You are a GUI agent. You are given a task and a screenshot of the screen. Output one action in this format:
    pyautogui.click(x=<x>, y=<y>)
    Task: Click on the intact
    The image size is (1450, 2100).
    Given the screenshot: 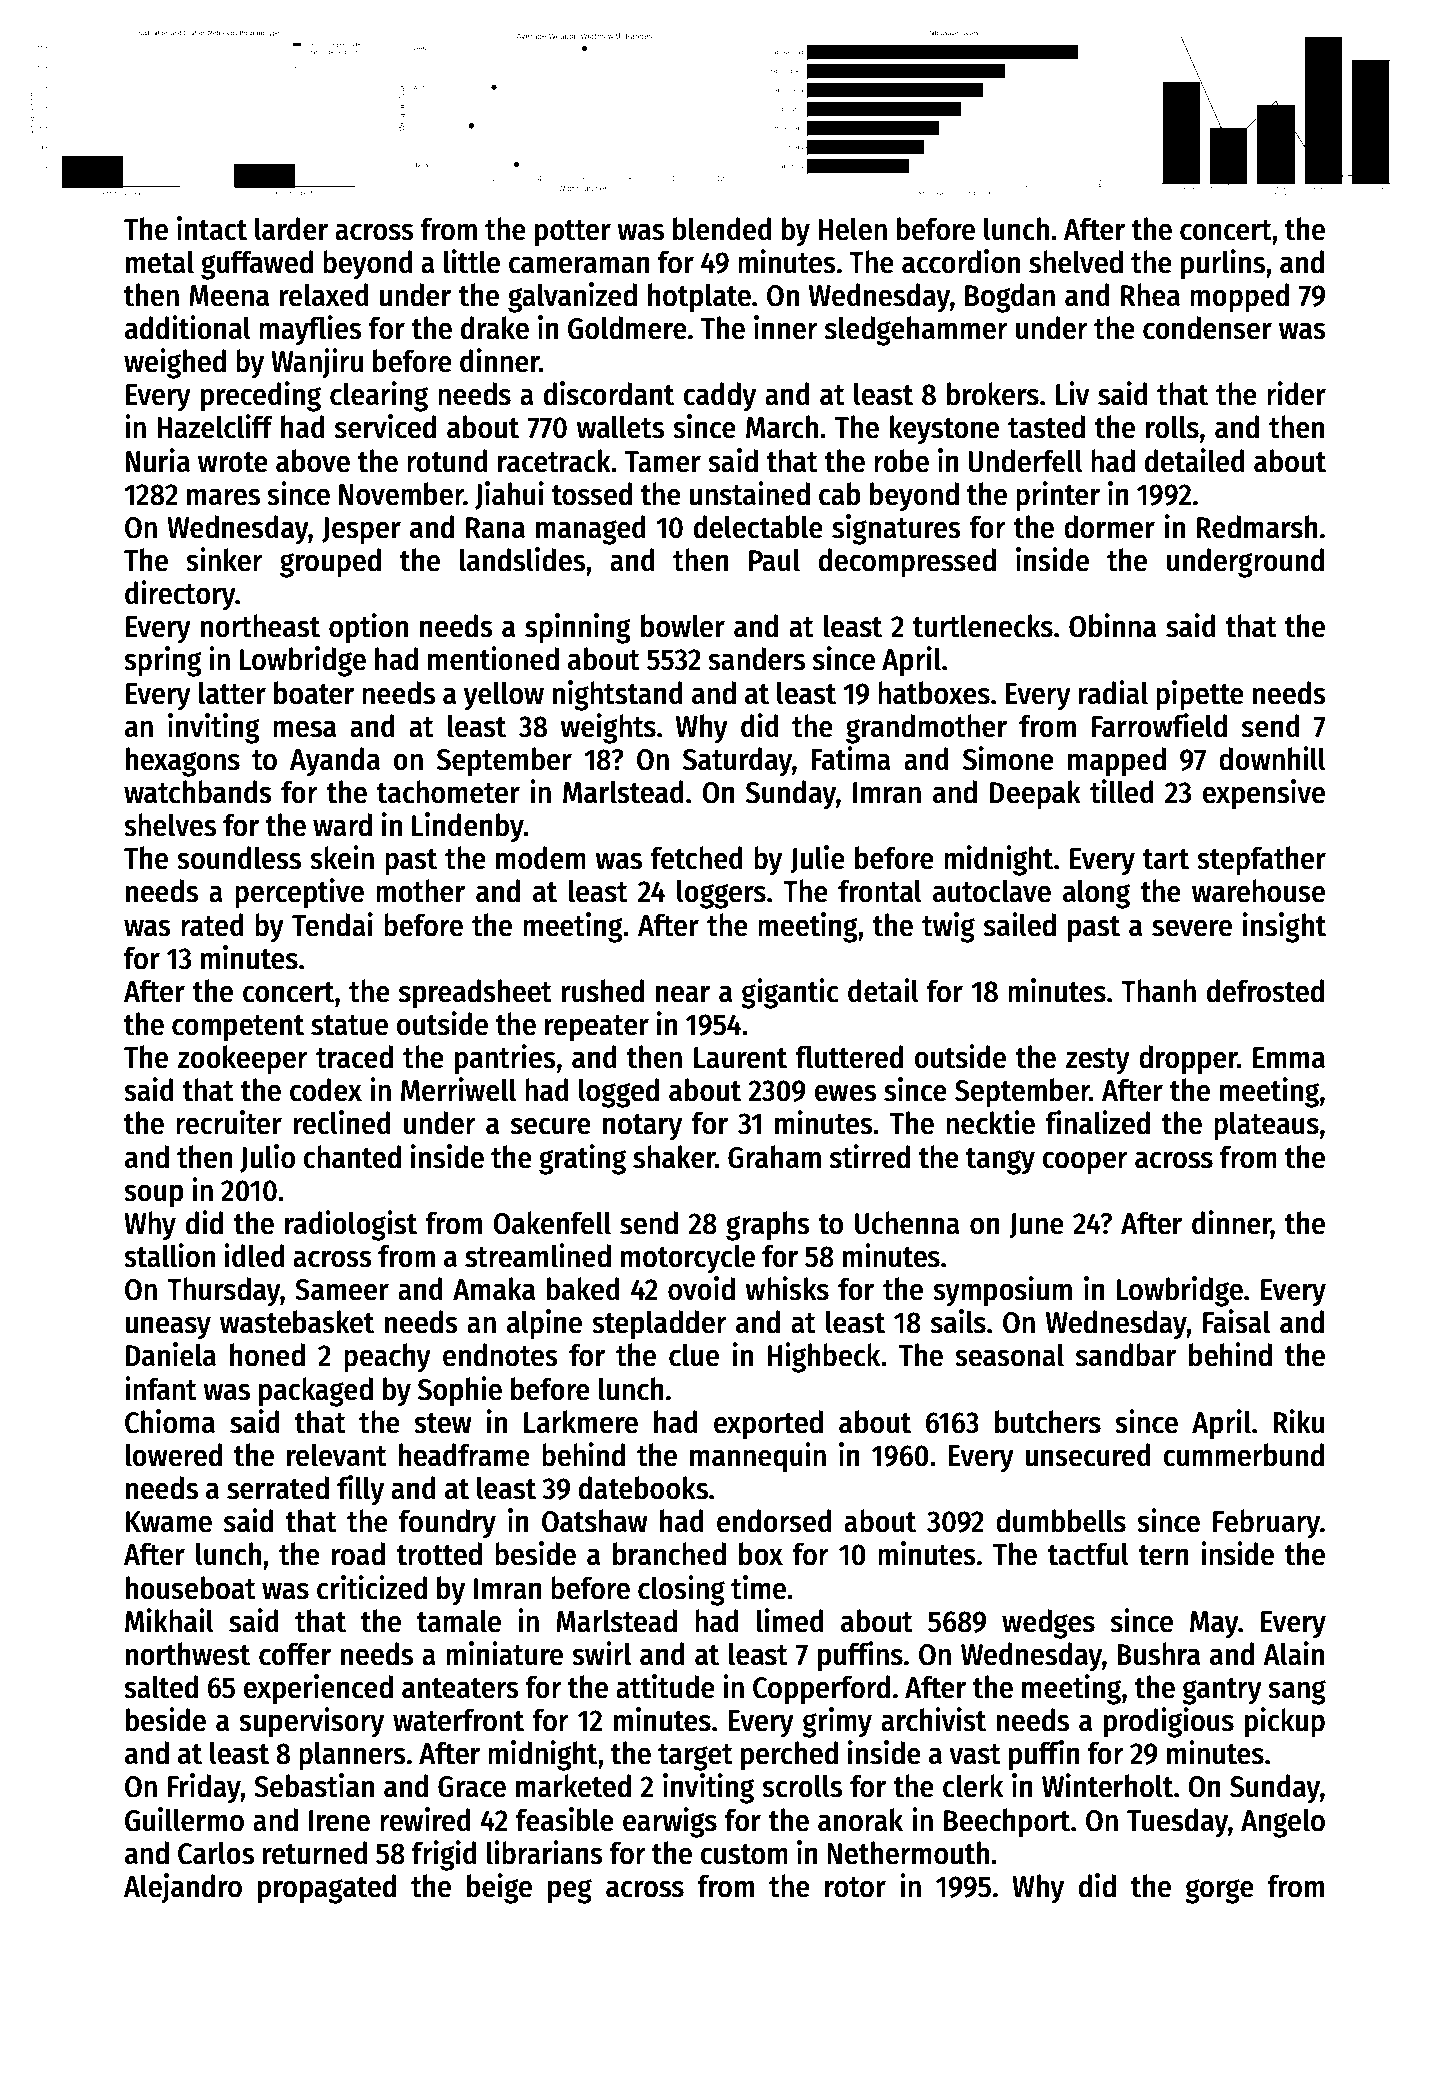 What is the action you would take?
    pyautogui.click(x=212, y=228)
